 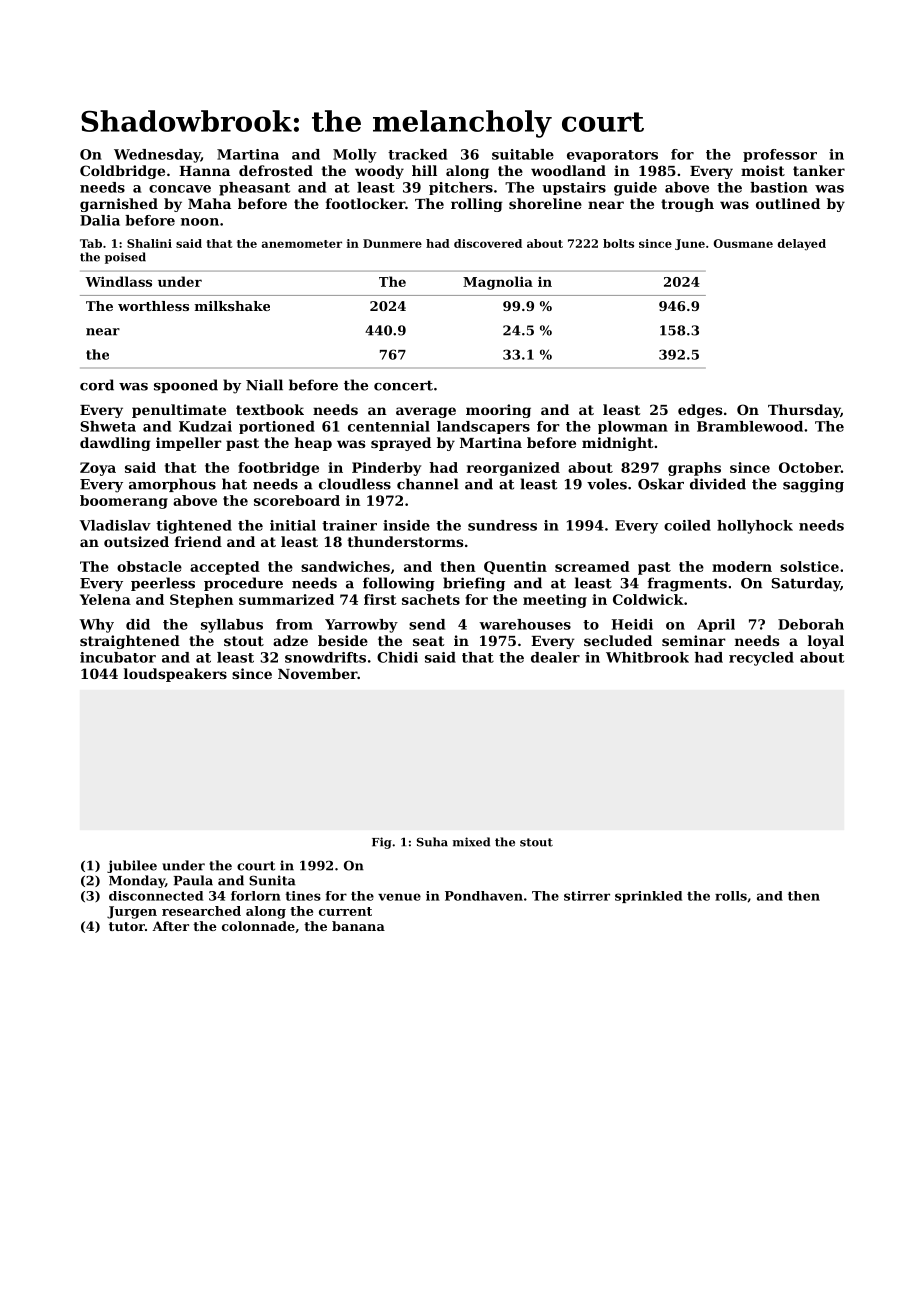 I want to click on tracked, so click(x=417, y=154).
